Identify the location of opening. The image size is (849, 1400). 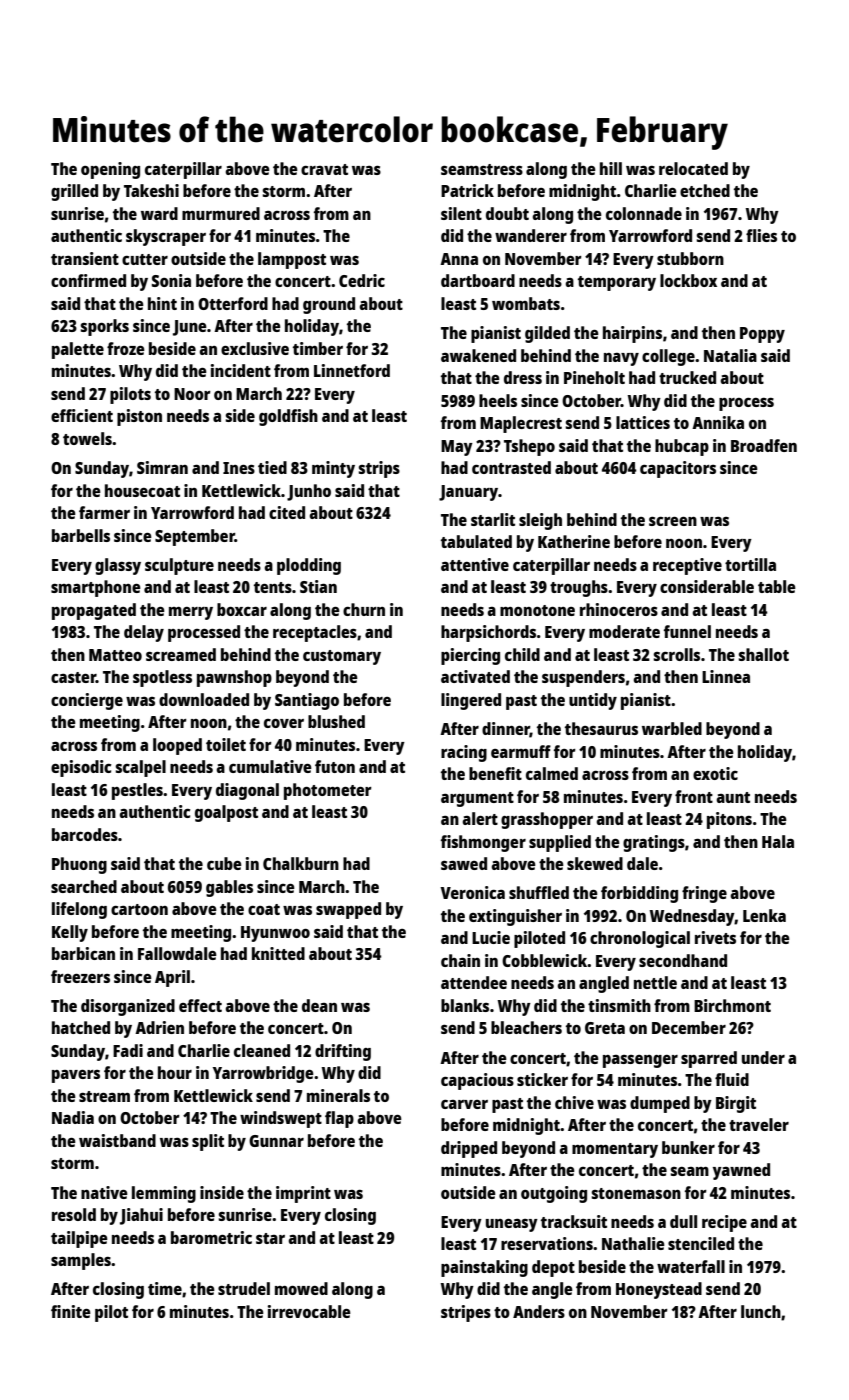
(110, 170).
